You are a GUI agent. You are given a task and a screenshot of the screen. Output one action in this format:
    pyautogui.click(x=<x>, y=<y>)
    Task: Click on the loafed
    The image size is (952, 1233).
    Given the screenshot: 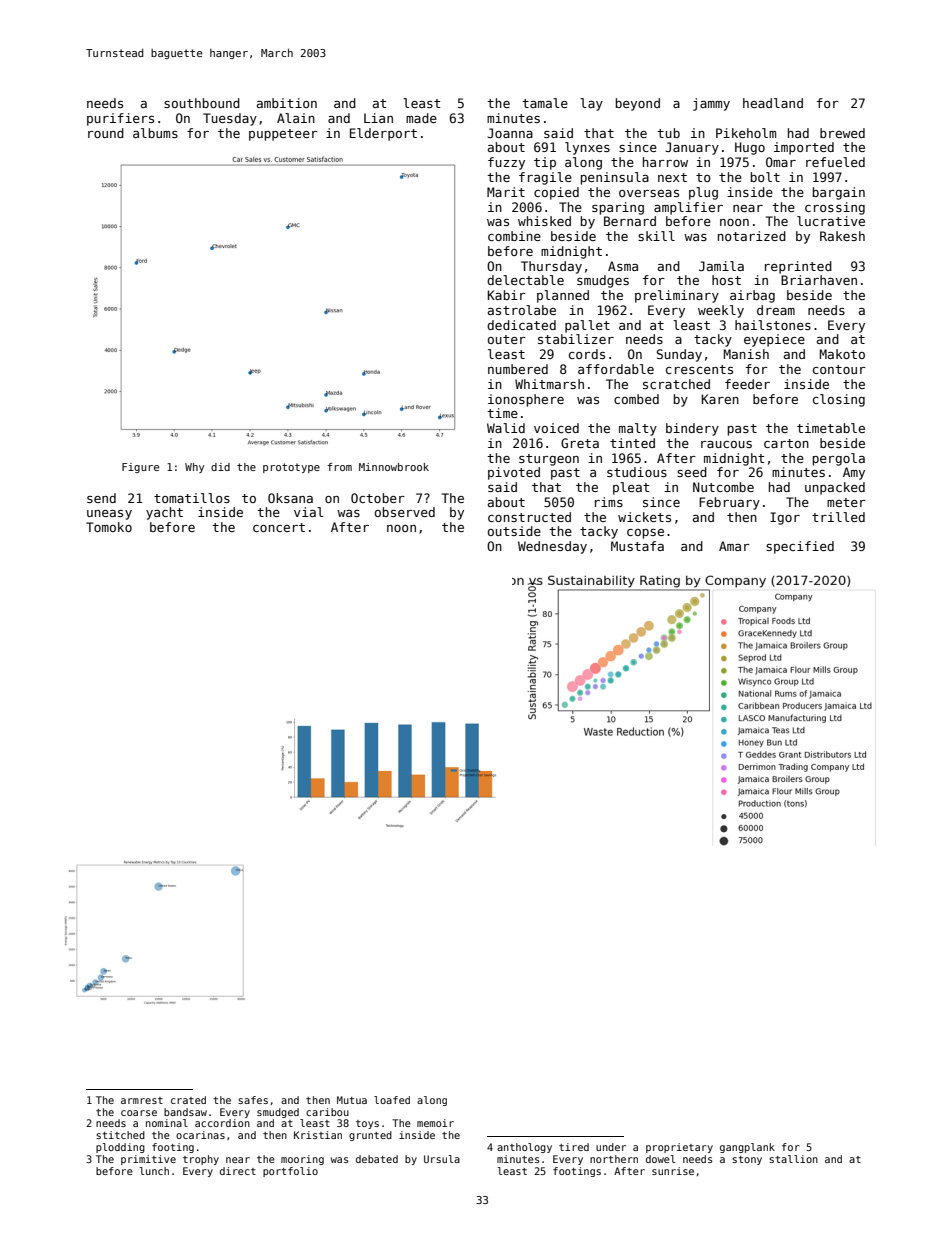 What is the action you would take?
    pyautogui.click(x=392, y=1100)
